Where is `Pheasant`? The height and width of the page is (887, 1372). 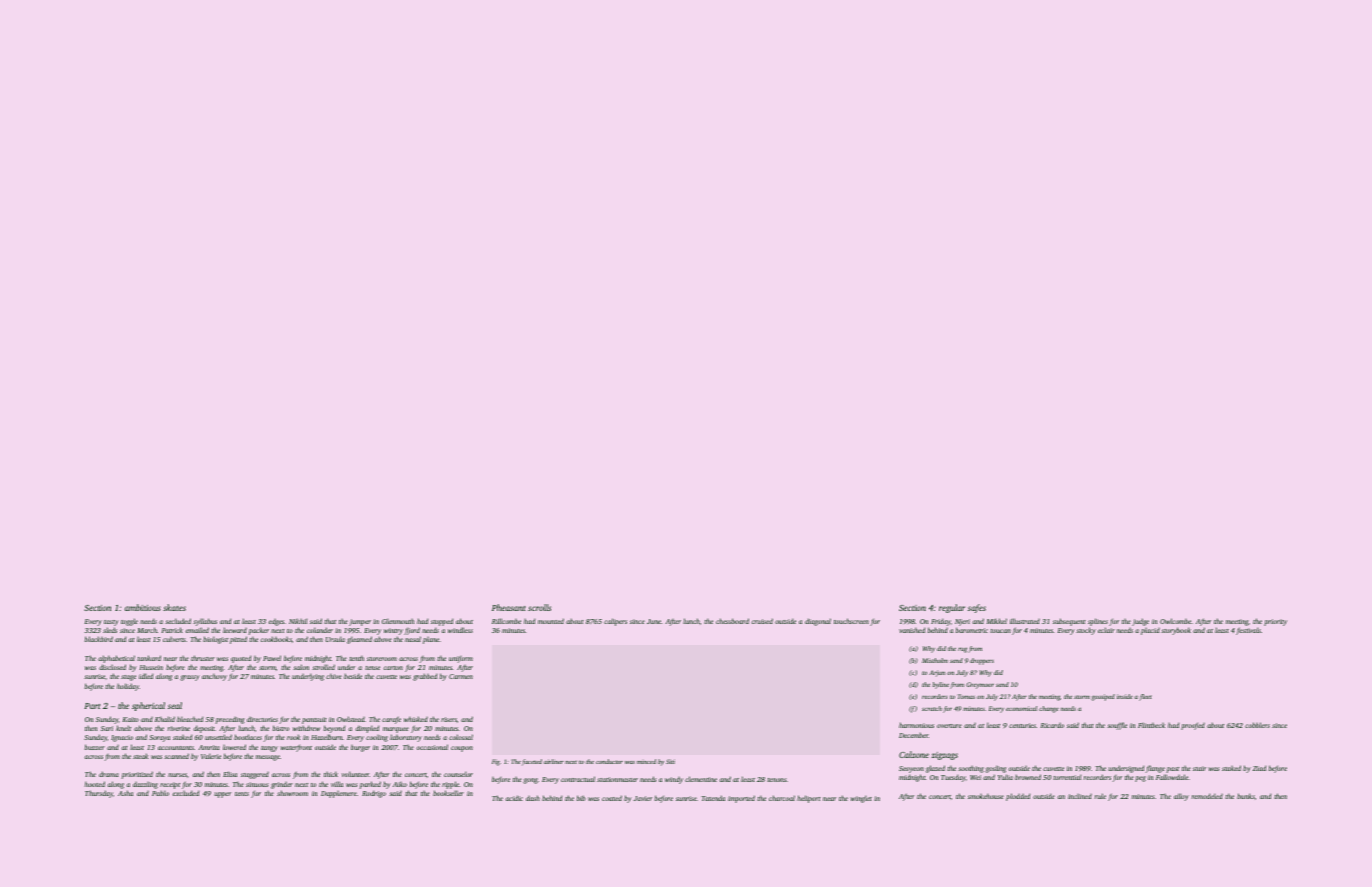 Pheasant is located at coordinates (509, 607).
